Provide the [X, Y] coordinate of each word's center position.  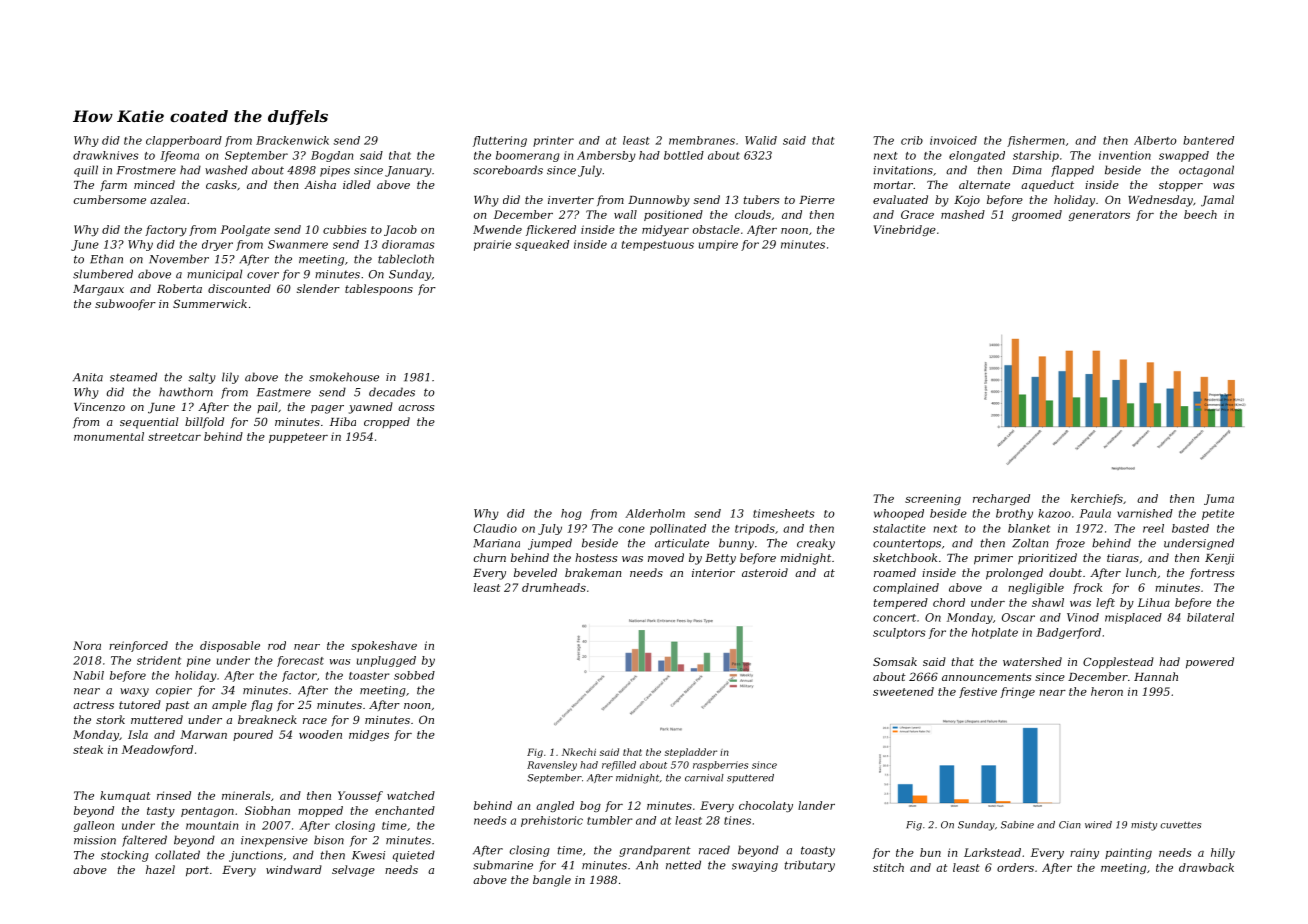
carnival [704, 778]
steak [88, 749]
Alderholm [655, 513]
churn [490, 557]
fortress [1212, 573]
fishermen [1036, 141]
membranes [702, 140]
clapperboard [184, 141]
